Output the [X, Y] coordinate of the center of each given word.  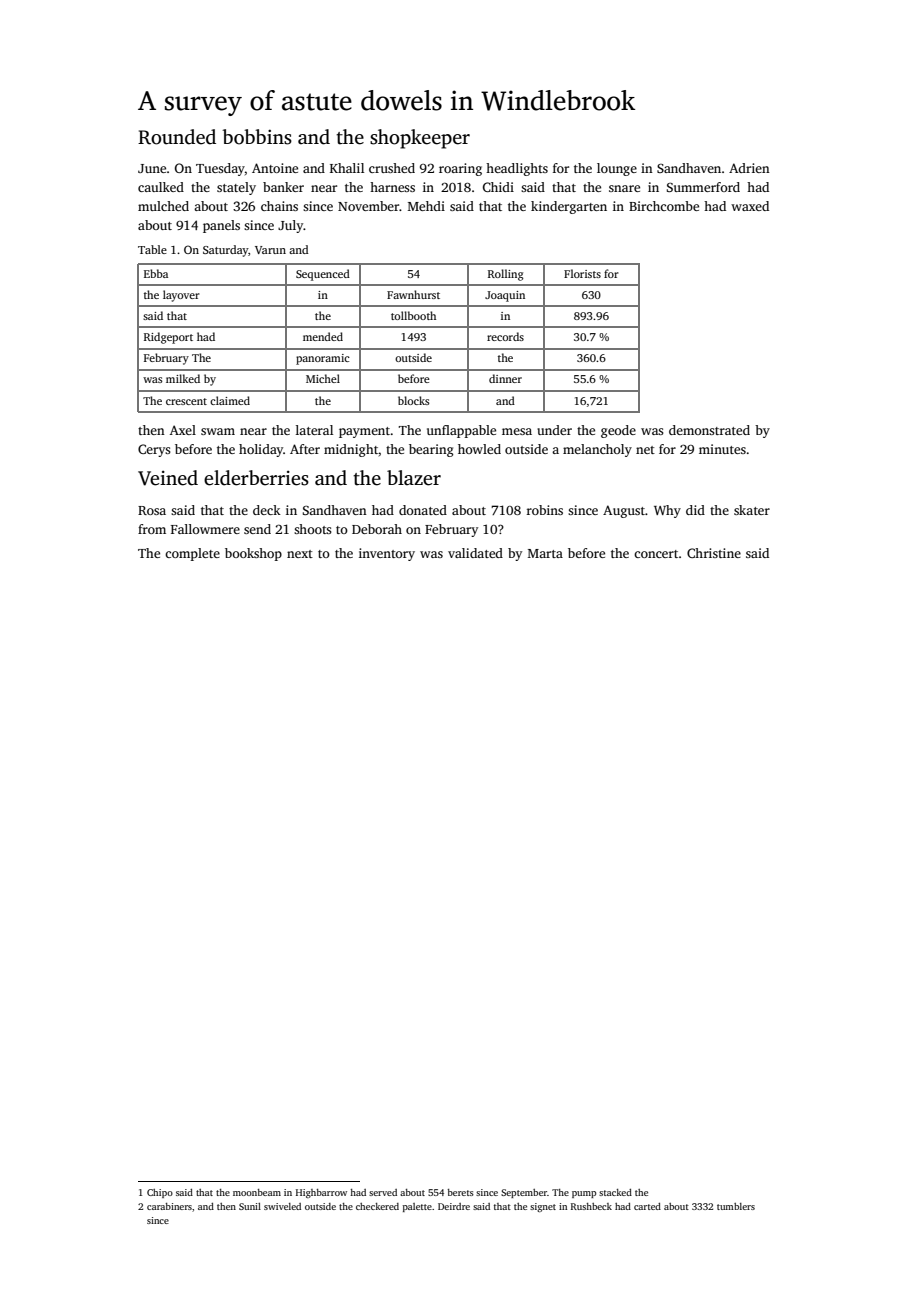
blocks [413, 400]
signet [543, 1207]
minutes [722, 449]
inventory [387, 554]
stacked [615, 1192]
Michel [323, 378]
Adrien [749, 168]
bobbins [257, 137]
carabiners [169, 1206]
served [383, 1192]
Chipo [160, 1193]
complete [192, 554]
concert [656, 554]
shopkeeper [420, 139]
